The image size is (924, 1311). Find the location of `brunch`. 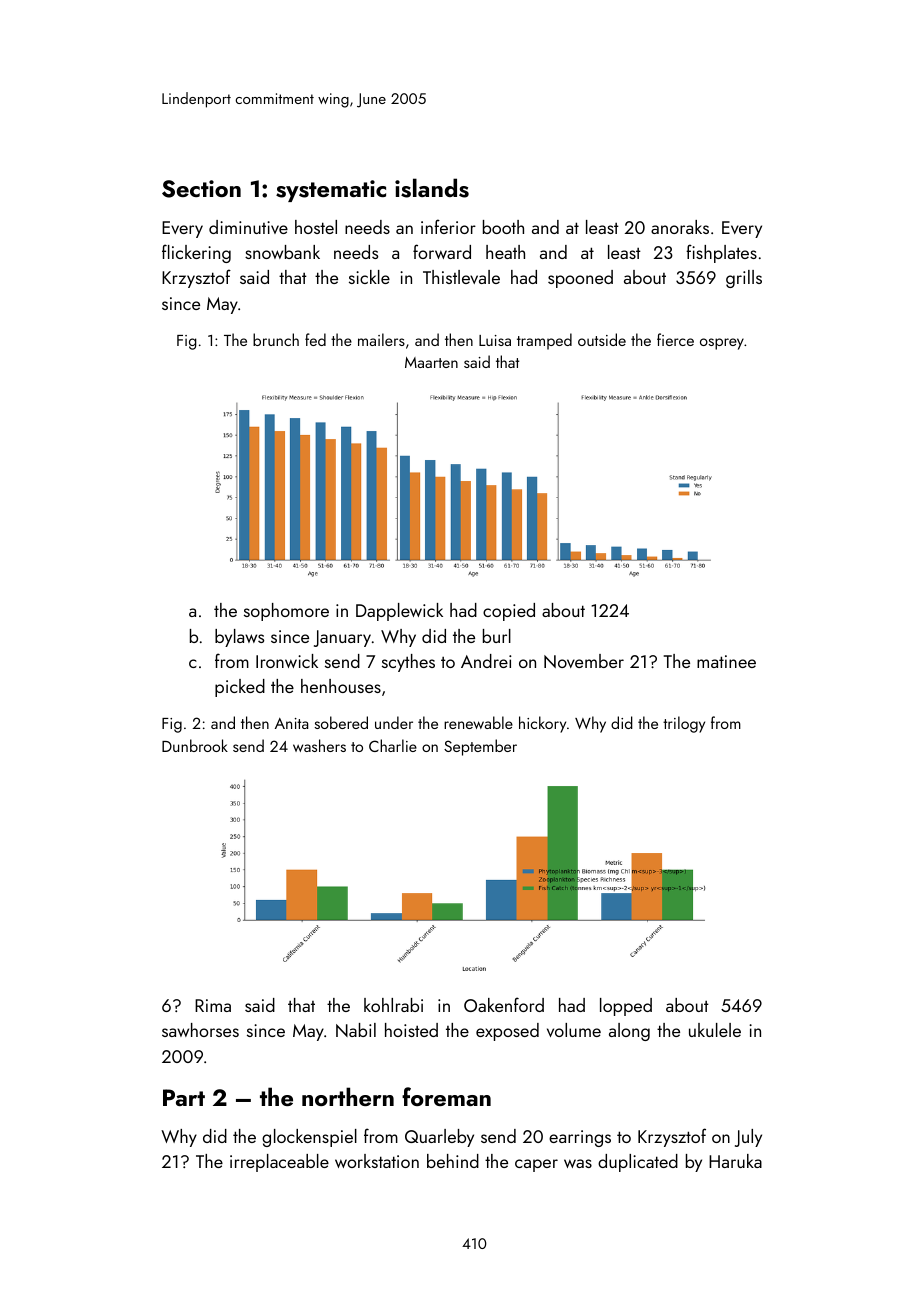

brunch is located at coordinates (276, 339).
